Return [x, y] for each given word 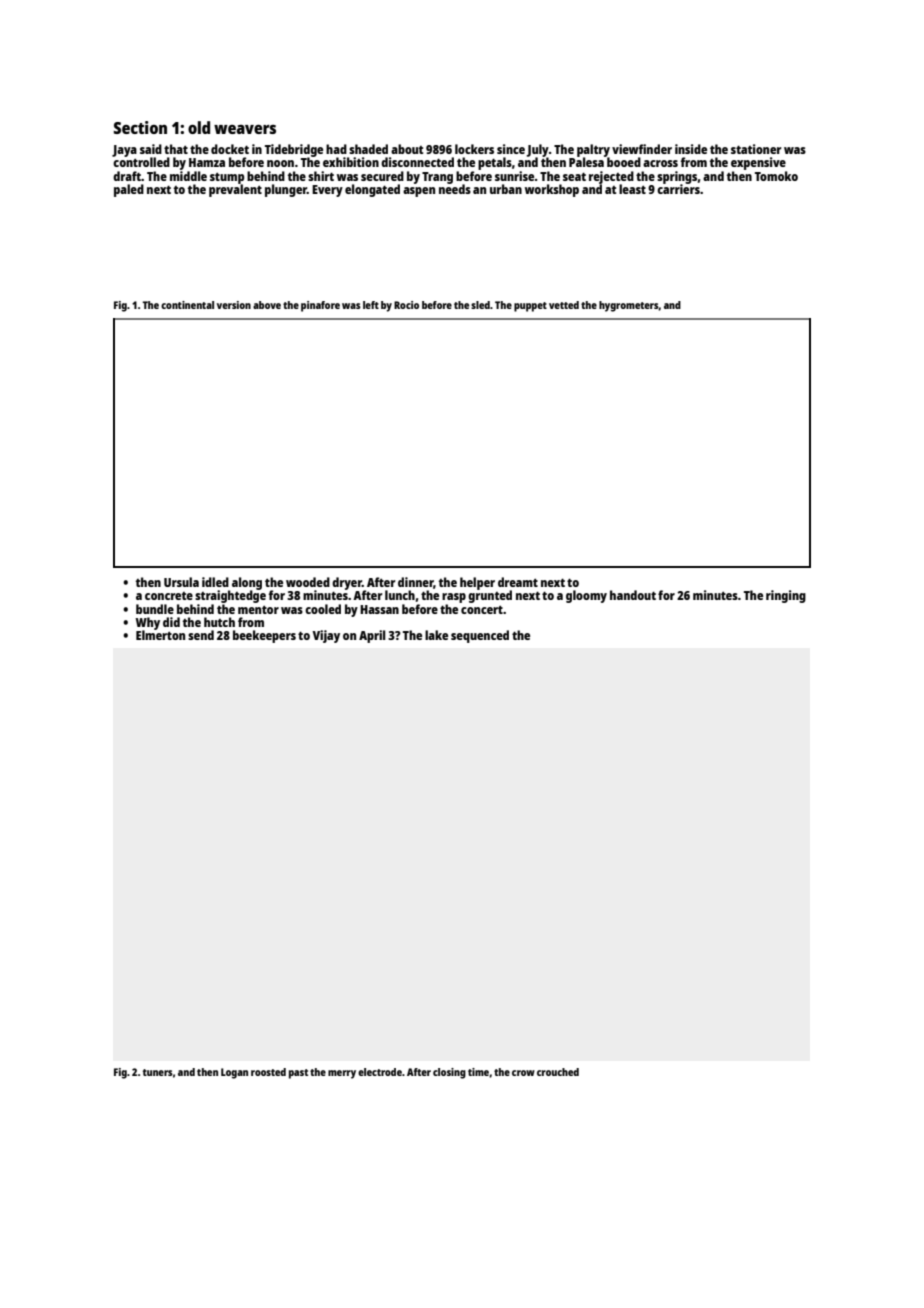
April [372, 636]
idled [215, 582]
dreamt [518, 582]
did [171, 622]
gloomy [586, 596]
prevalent [235, 190]
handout [633, 595]
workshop [552, 190]
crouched [558, 1072]
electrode [380, 1072]
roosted [268, 1072]
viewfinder [642, 149]
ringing [786, 596]
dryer [347, 583]
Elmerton [160, 635]
